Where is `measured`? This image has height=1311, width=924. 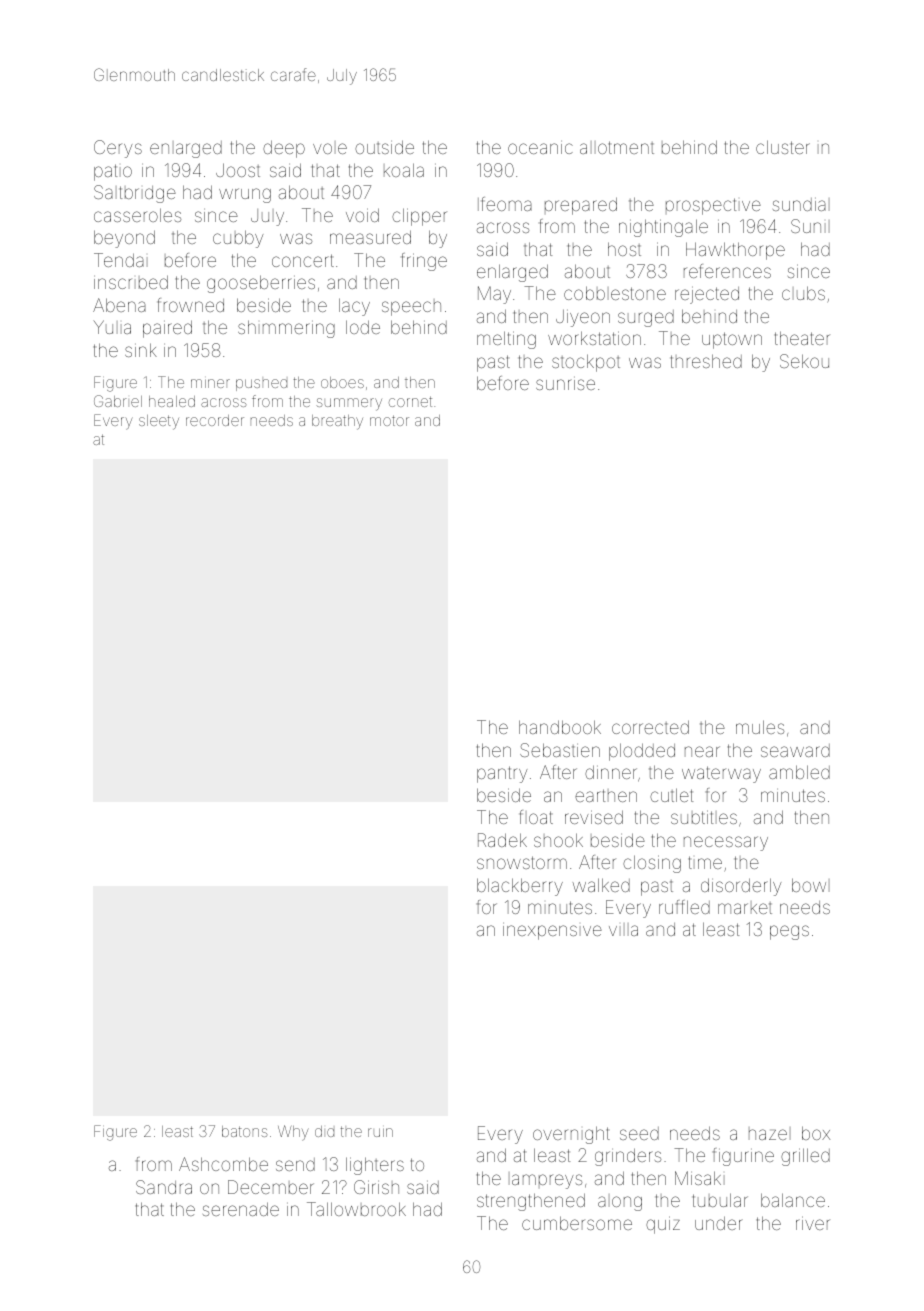 measured is located at coordinates (370, 237).
